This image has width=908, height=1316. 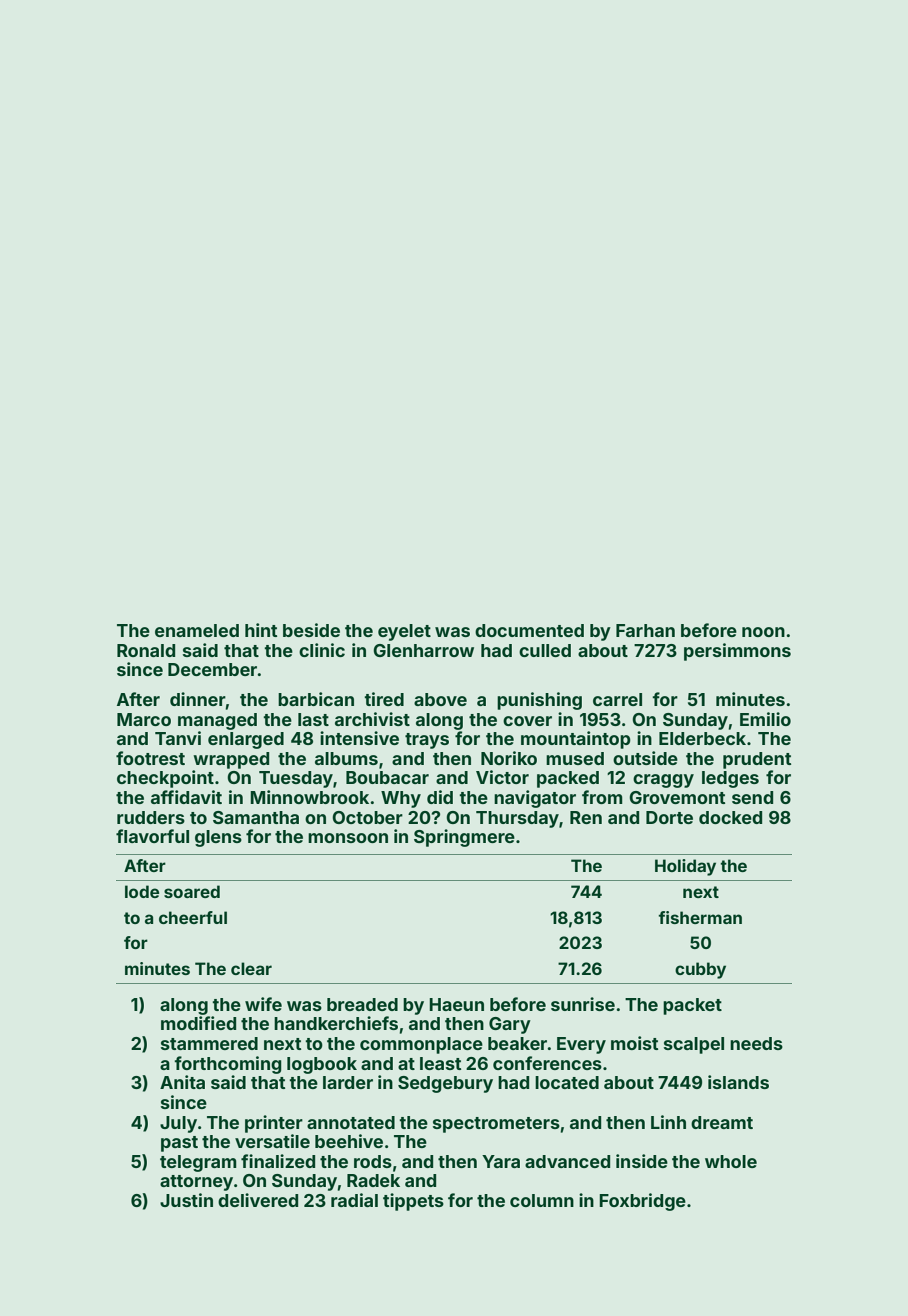 I want to click on conferences, so click(x=547, y=1063).
